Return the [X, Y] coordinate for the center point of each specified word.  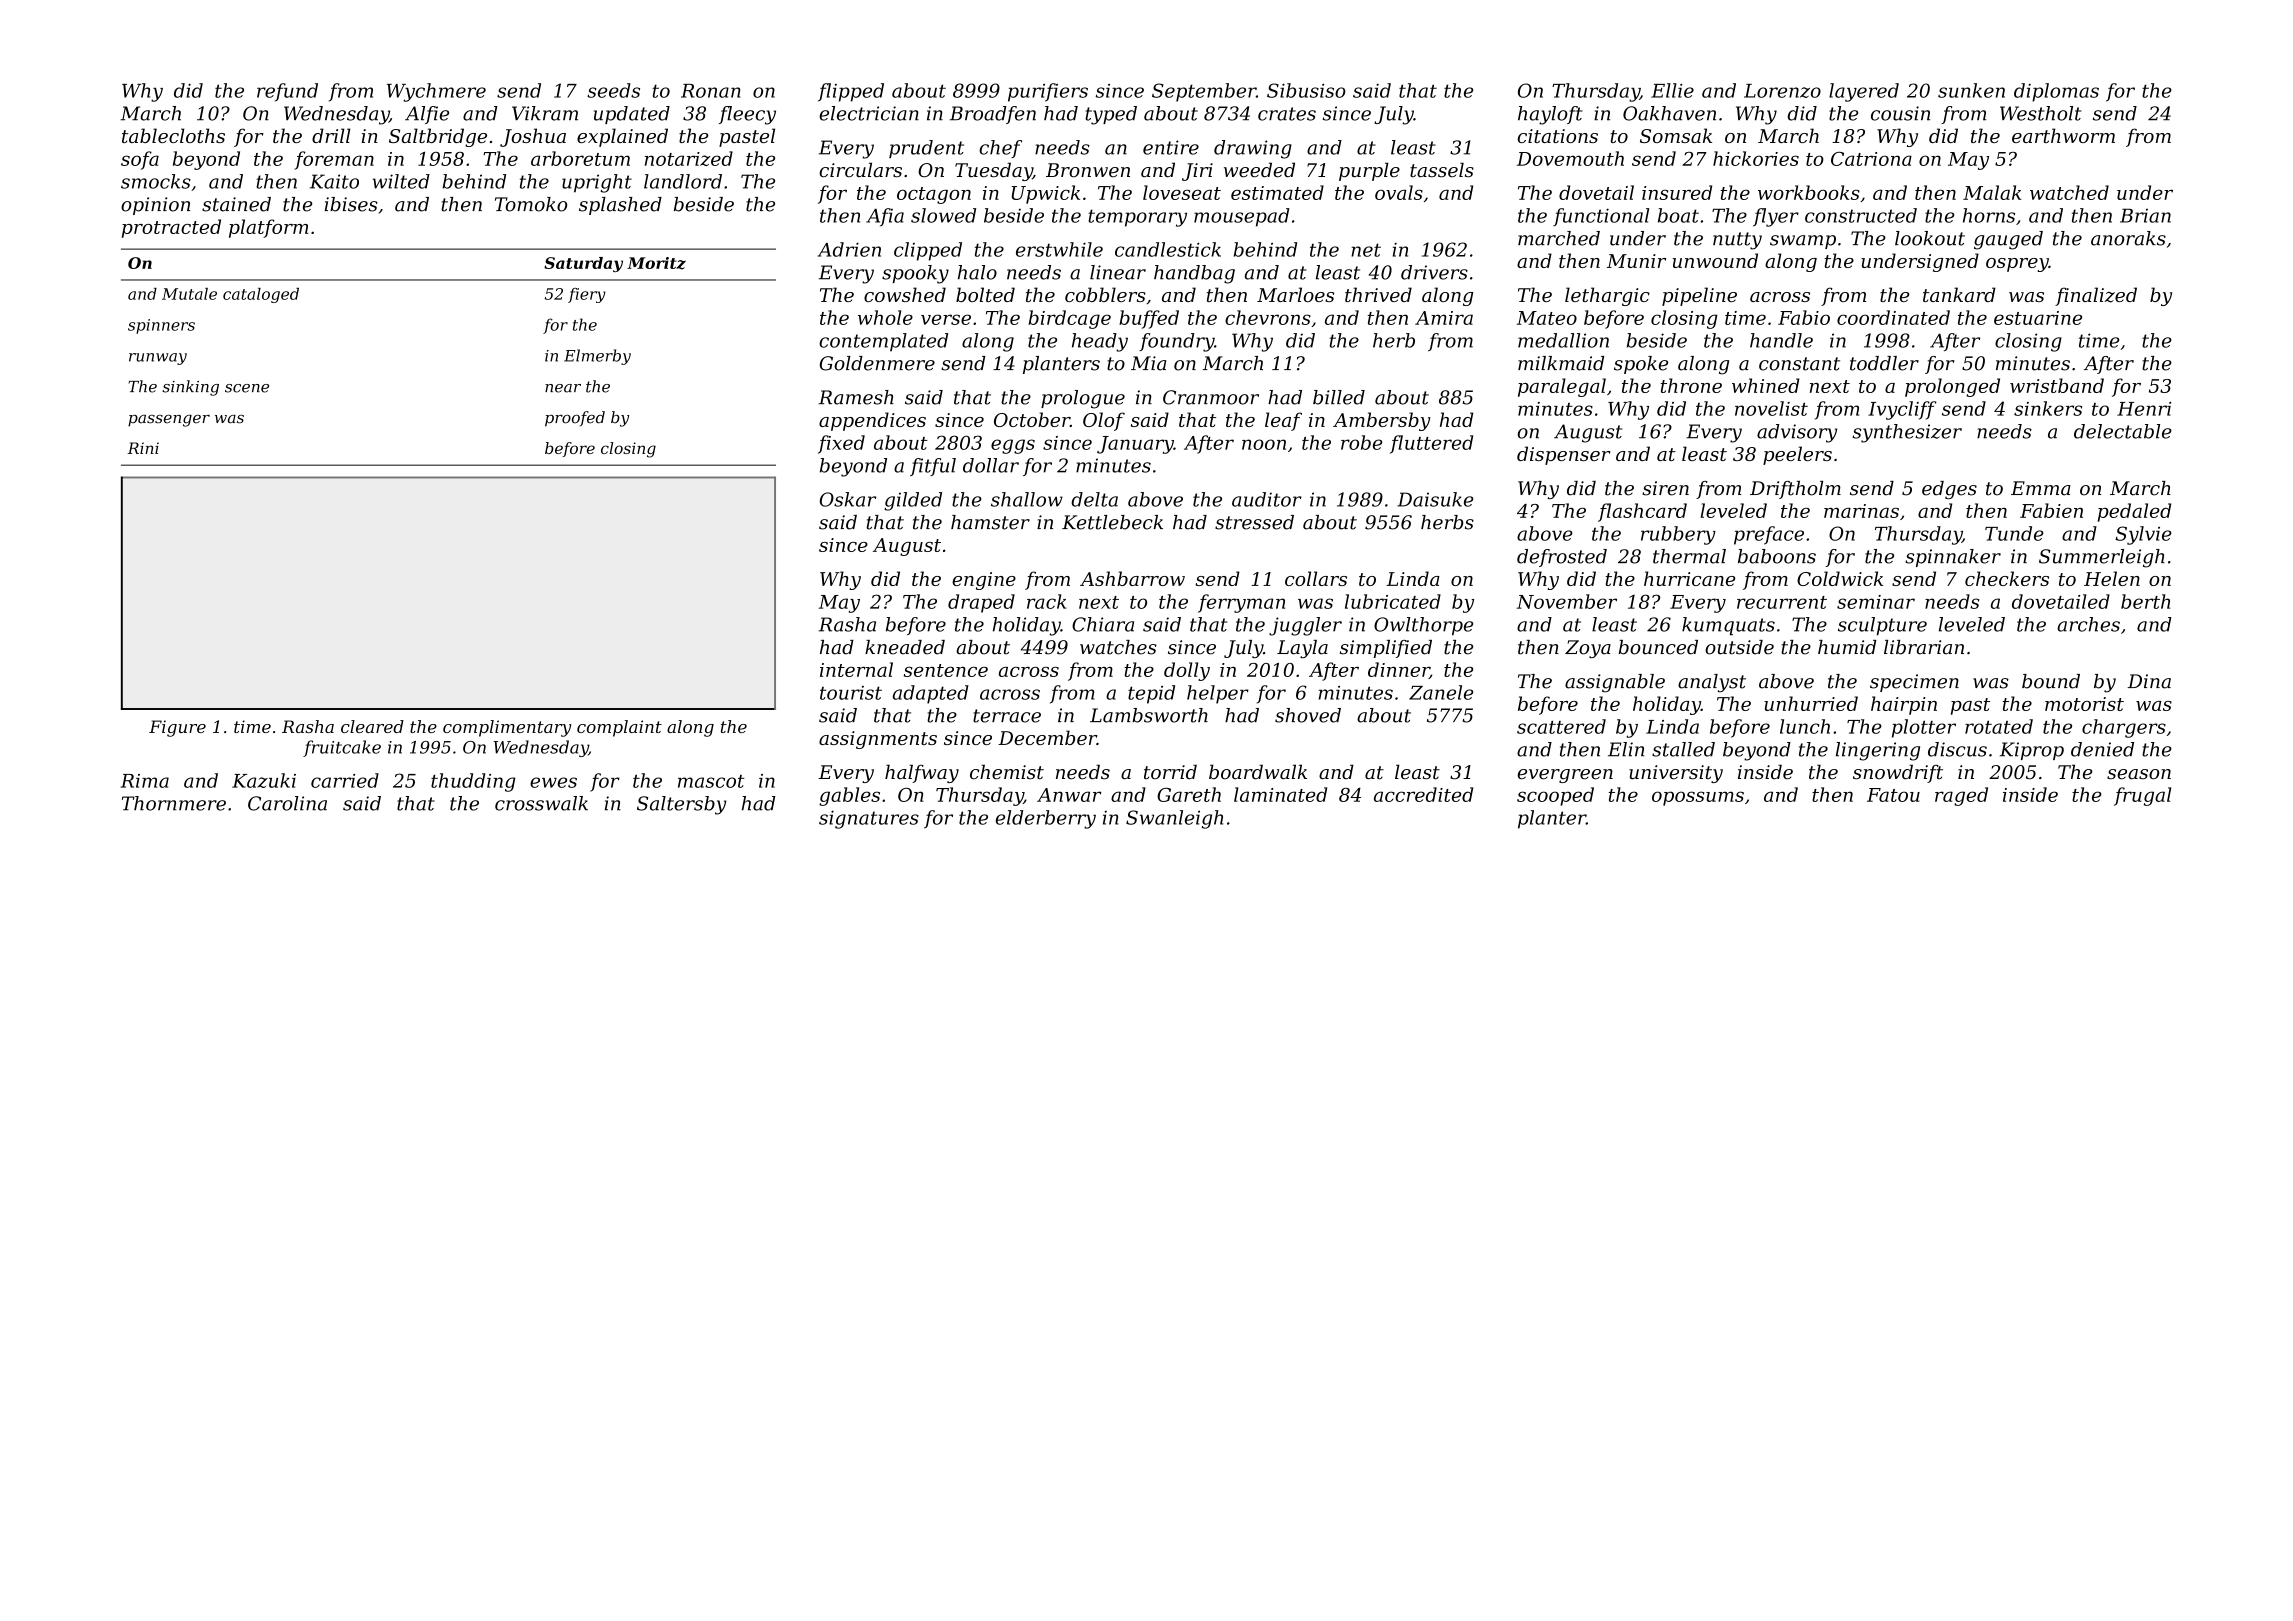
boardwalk [1258, 772]
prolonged [1952, 387]
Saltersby [682, 805]
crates [1287, 114]
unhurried [1811, 703]
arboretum [580, 158]
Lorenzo [1782, 91]
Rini [143, 448]
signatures [869, 819]
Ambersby [1382, 421]
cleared [372, 726]
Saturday [583, 264]
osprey [2017, 265]
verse [946, 319]
